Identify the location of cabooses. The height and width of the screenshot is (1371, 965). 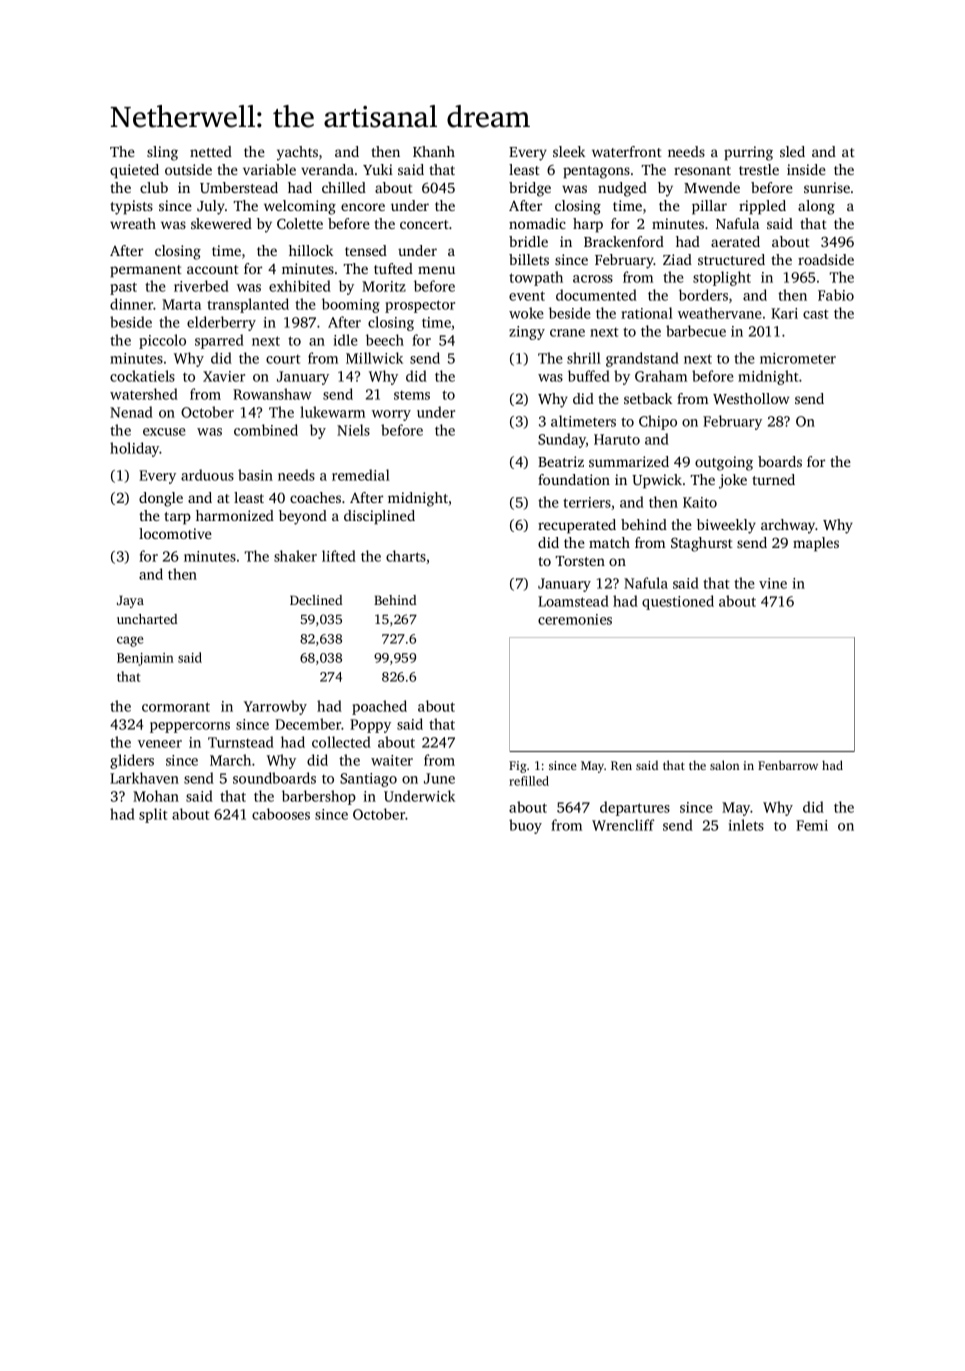
(281, 814).
